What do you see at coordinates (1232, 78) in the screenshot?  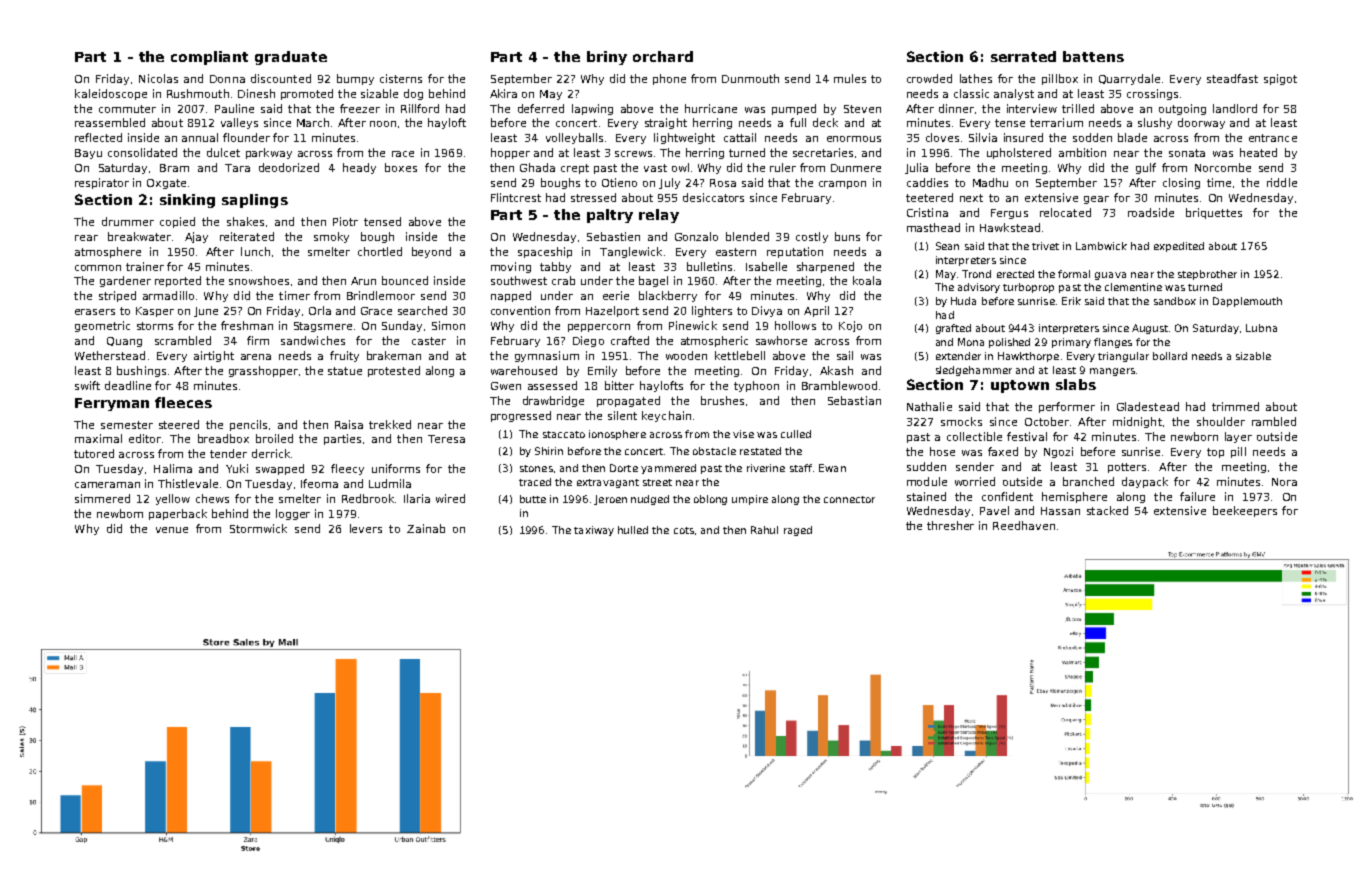 I see `steadfast` at bounding box center [1232, 78].
